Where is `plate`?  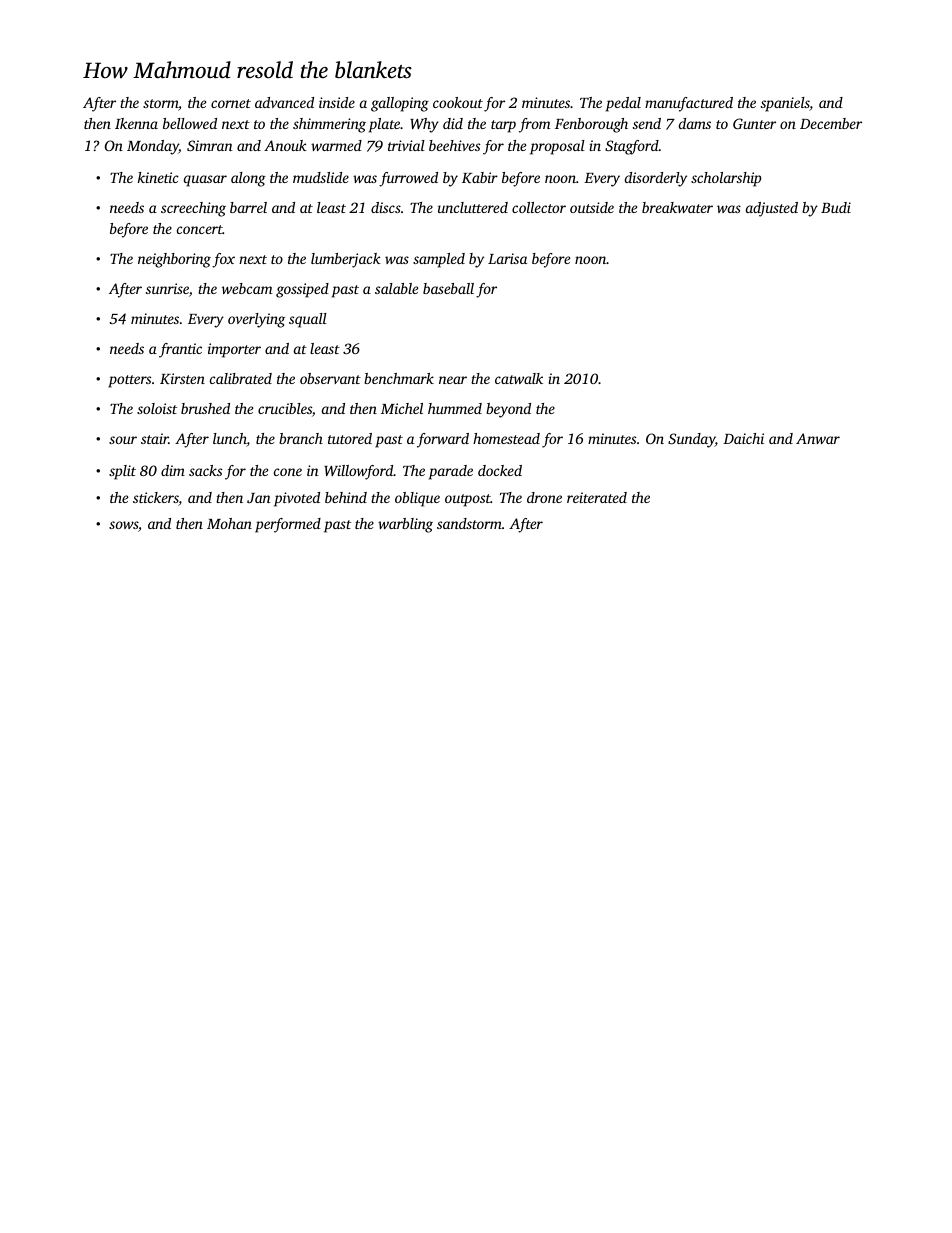 plate is located at coordinates (384, 125).
